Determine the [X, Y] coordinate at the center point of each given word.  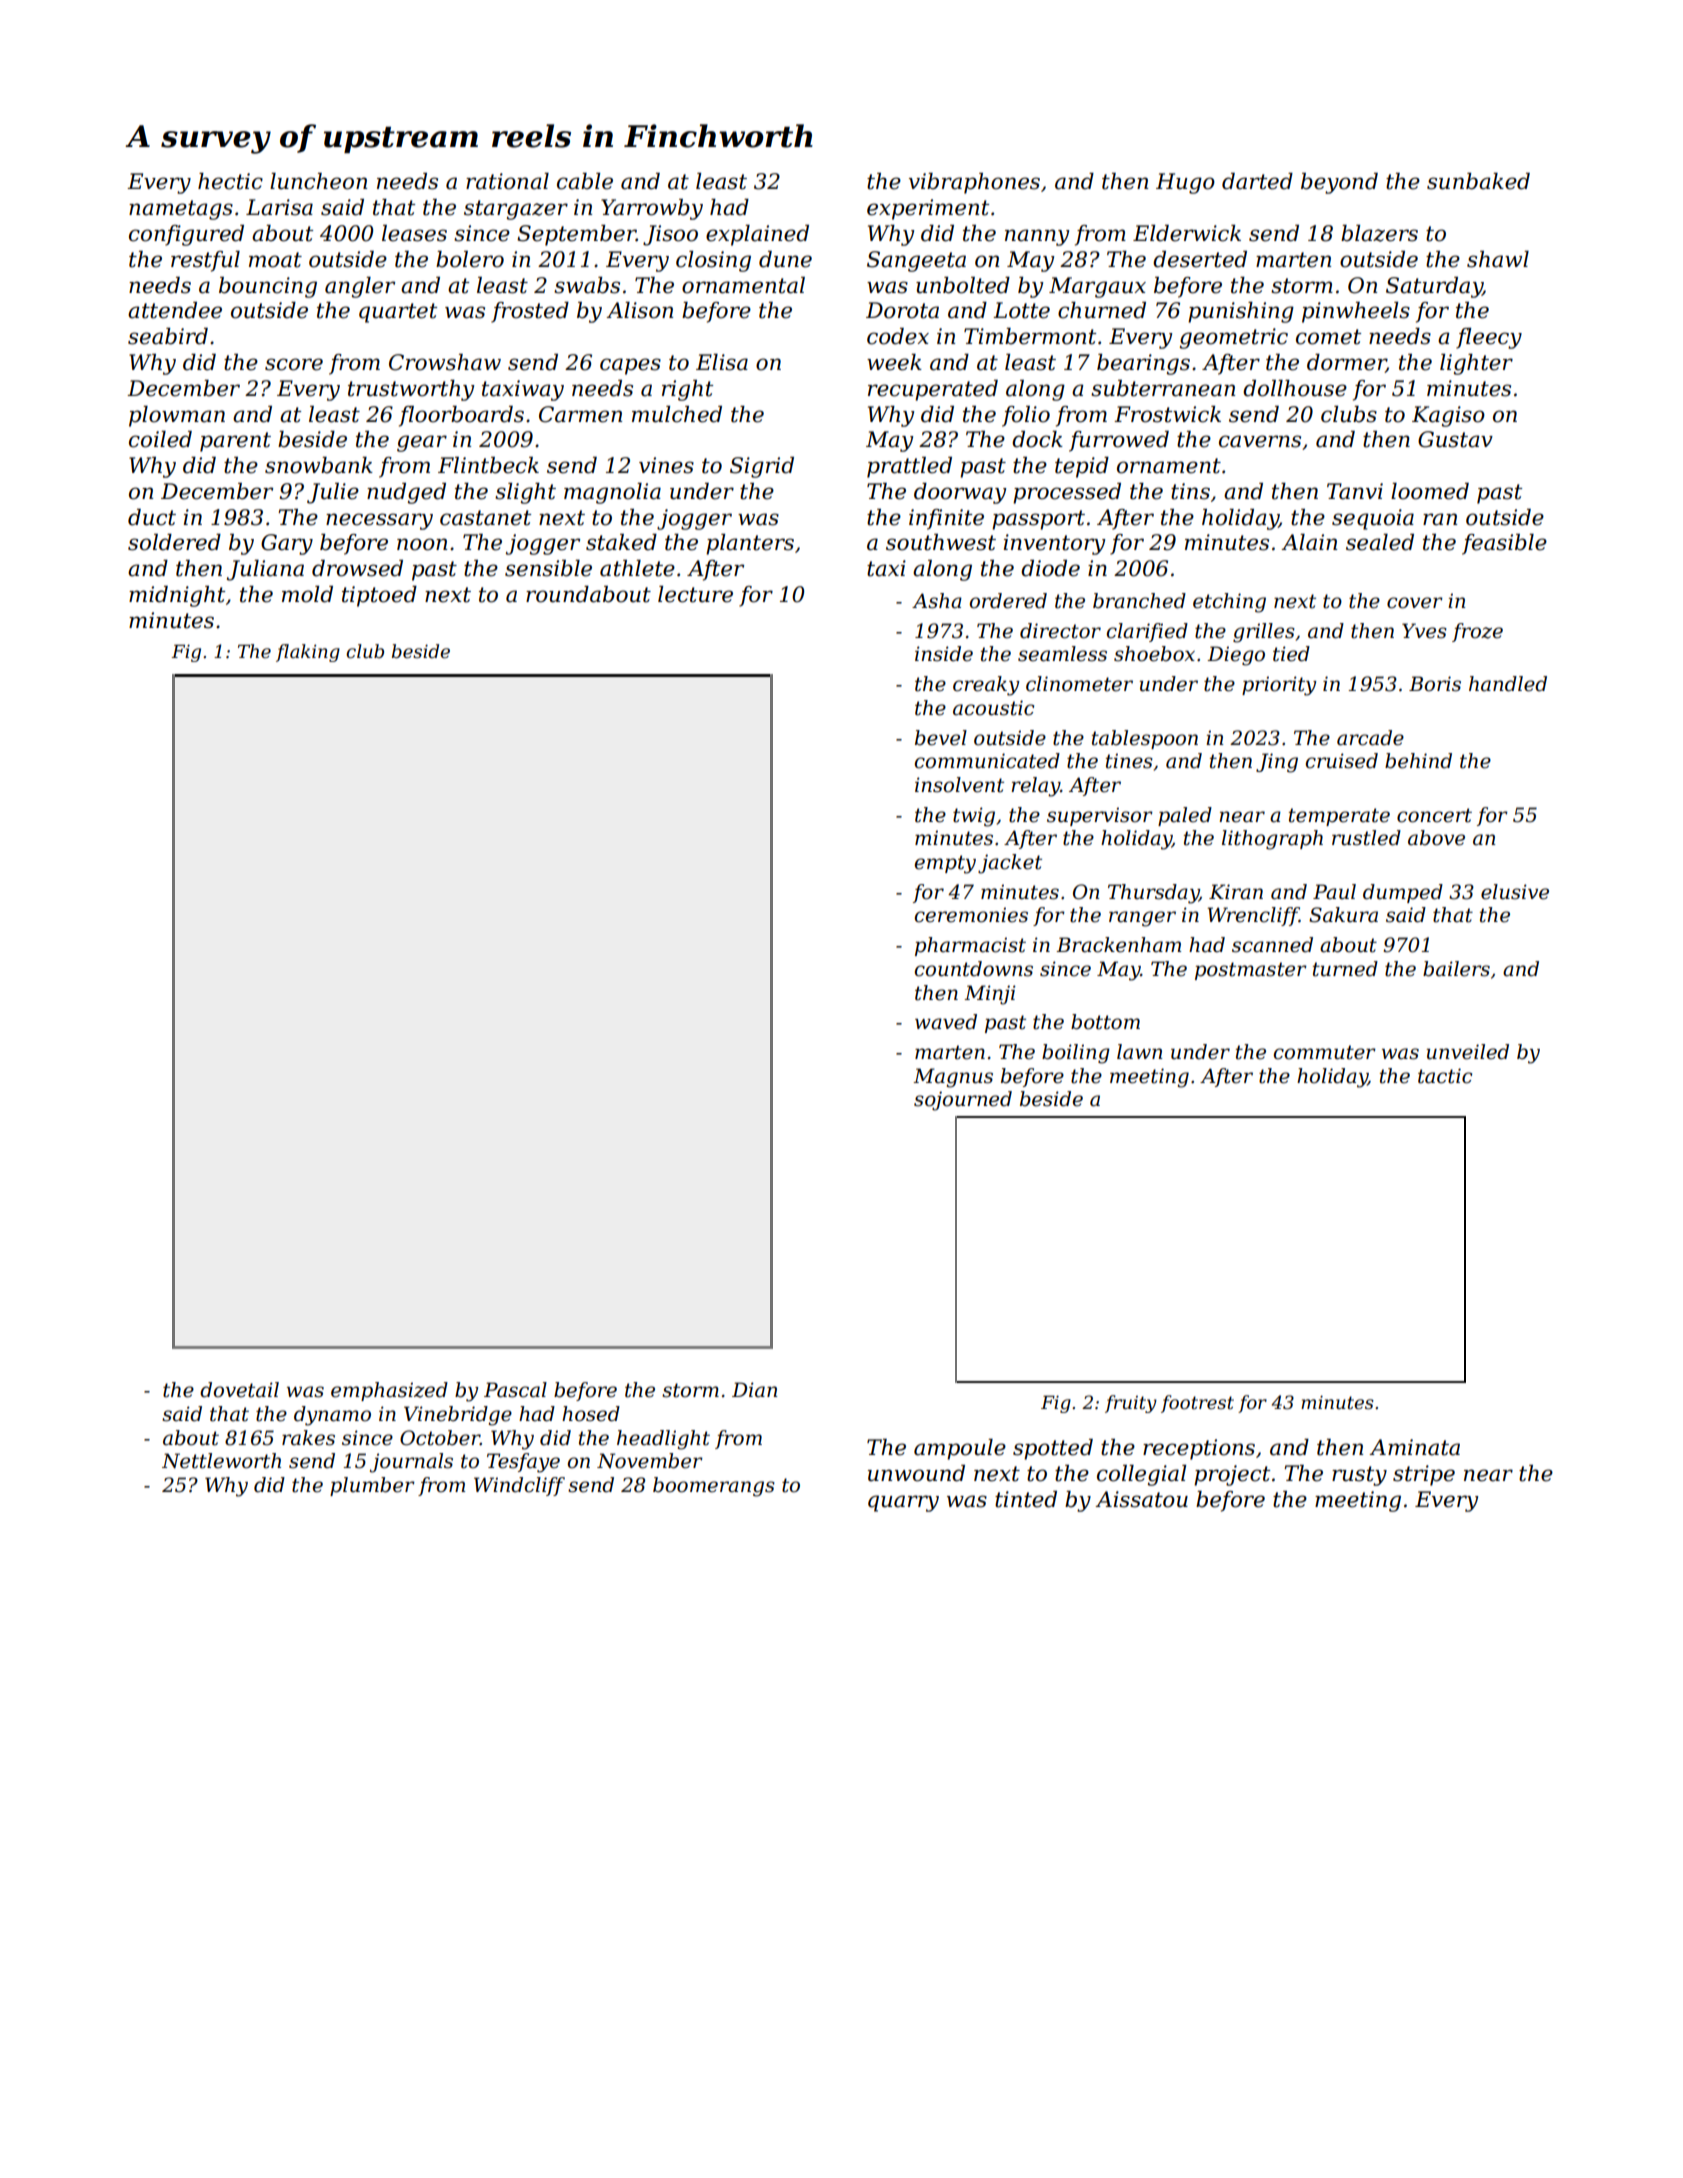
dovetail [239, 1390]
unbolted [963, 285]
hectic [230, 181]
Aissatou [1141, 1499]
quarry [903, 1503]
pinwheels [1356, 312]
